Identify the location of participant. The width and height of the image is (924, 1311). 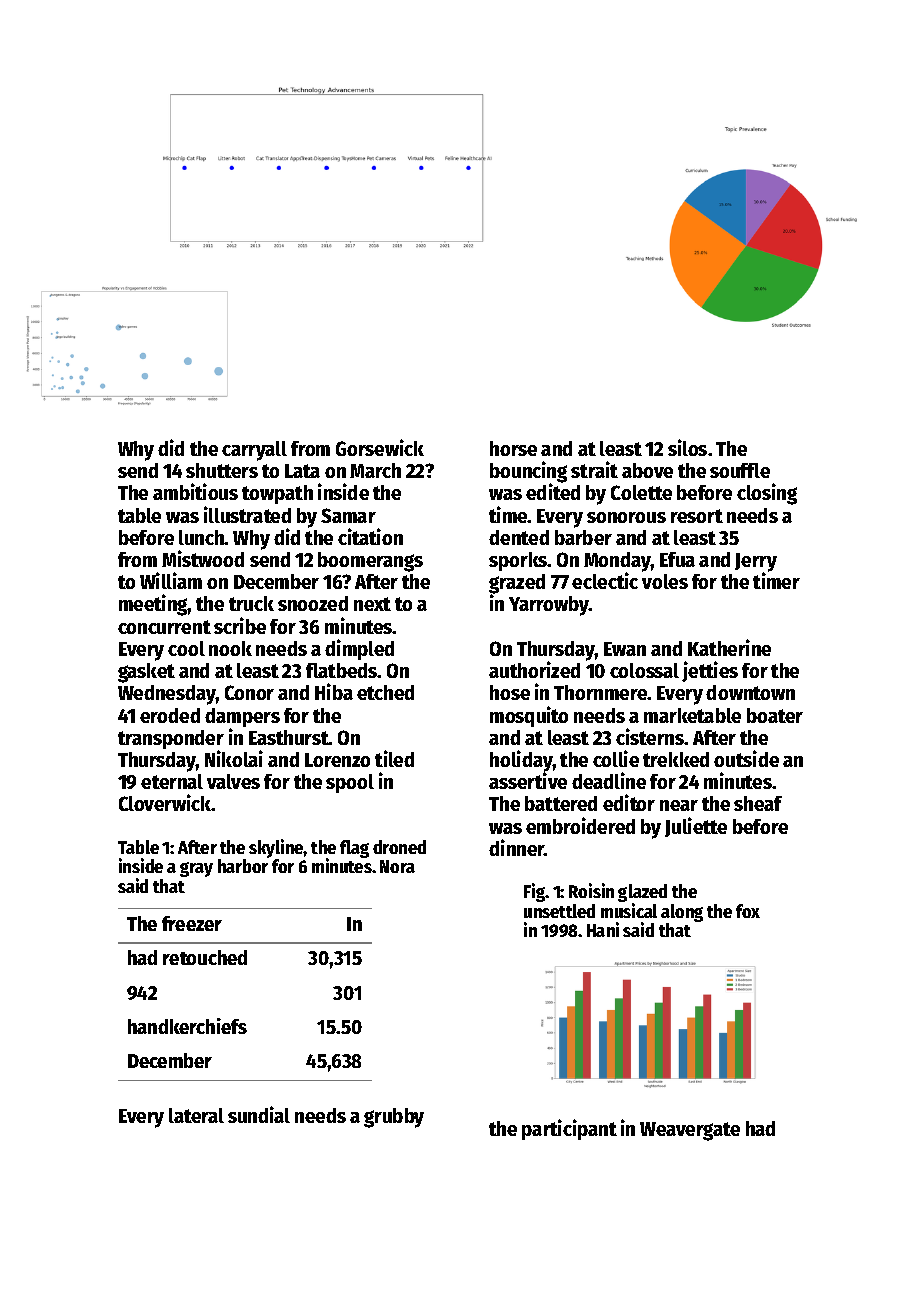
(569, 1129).
